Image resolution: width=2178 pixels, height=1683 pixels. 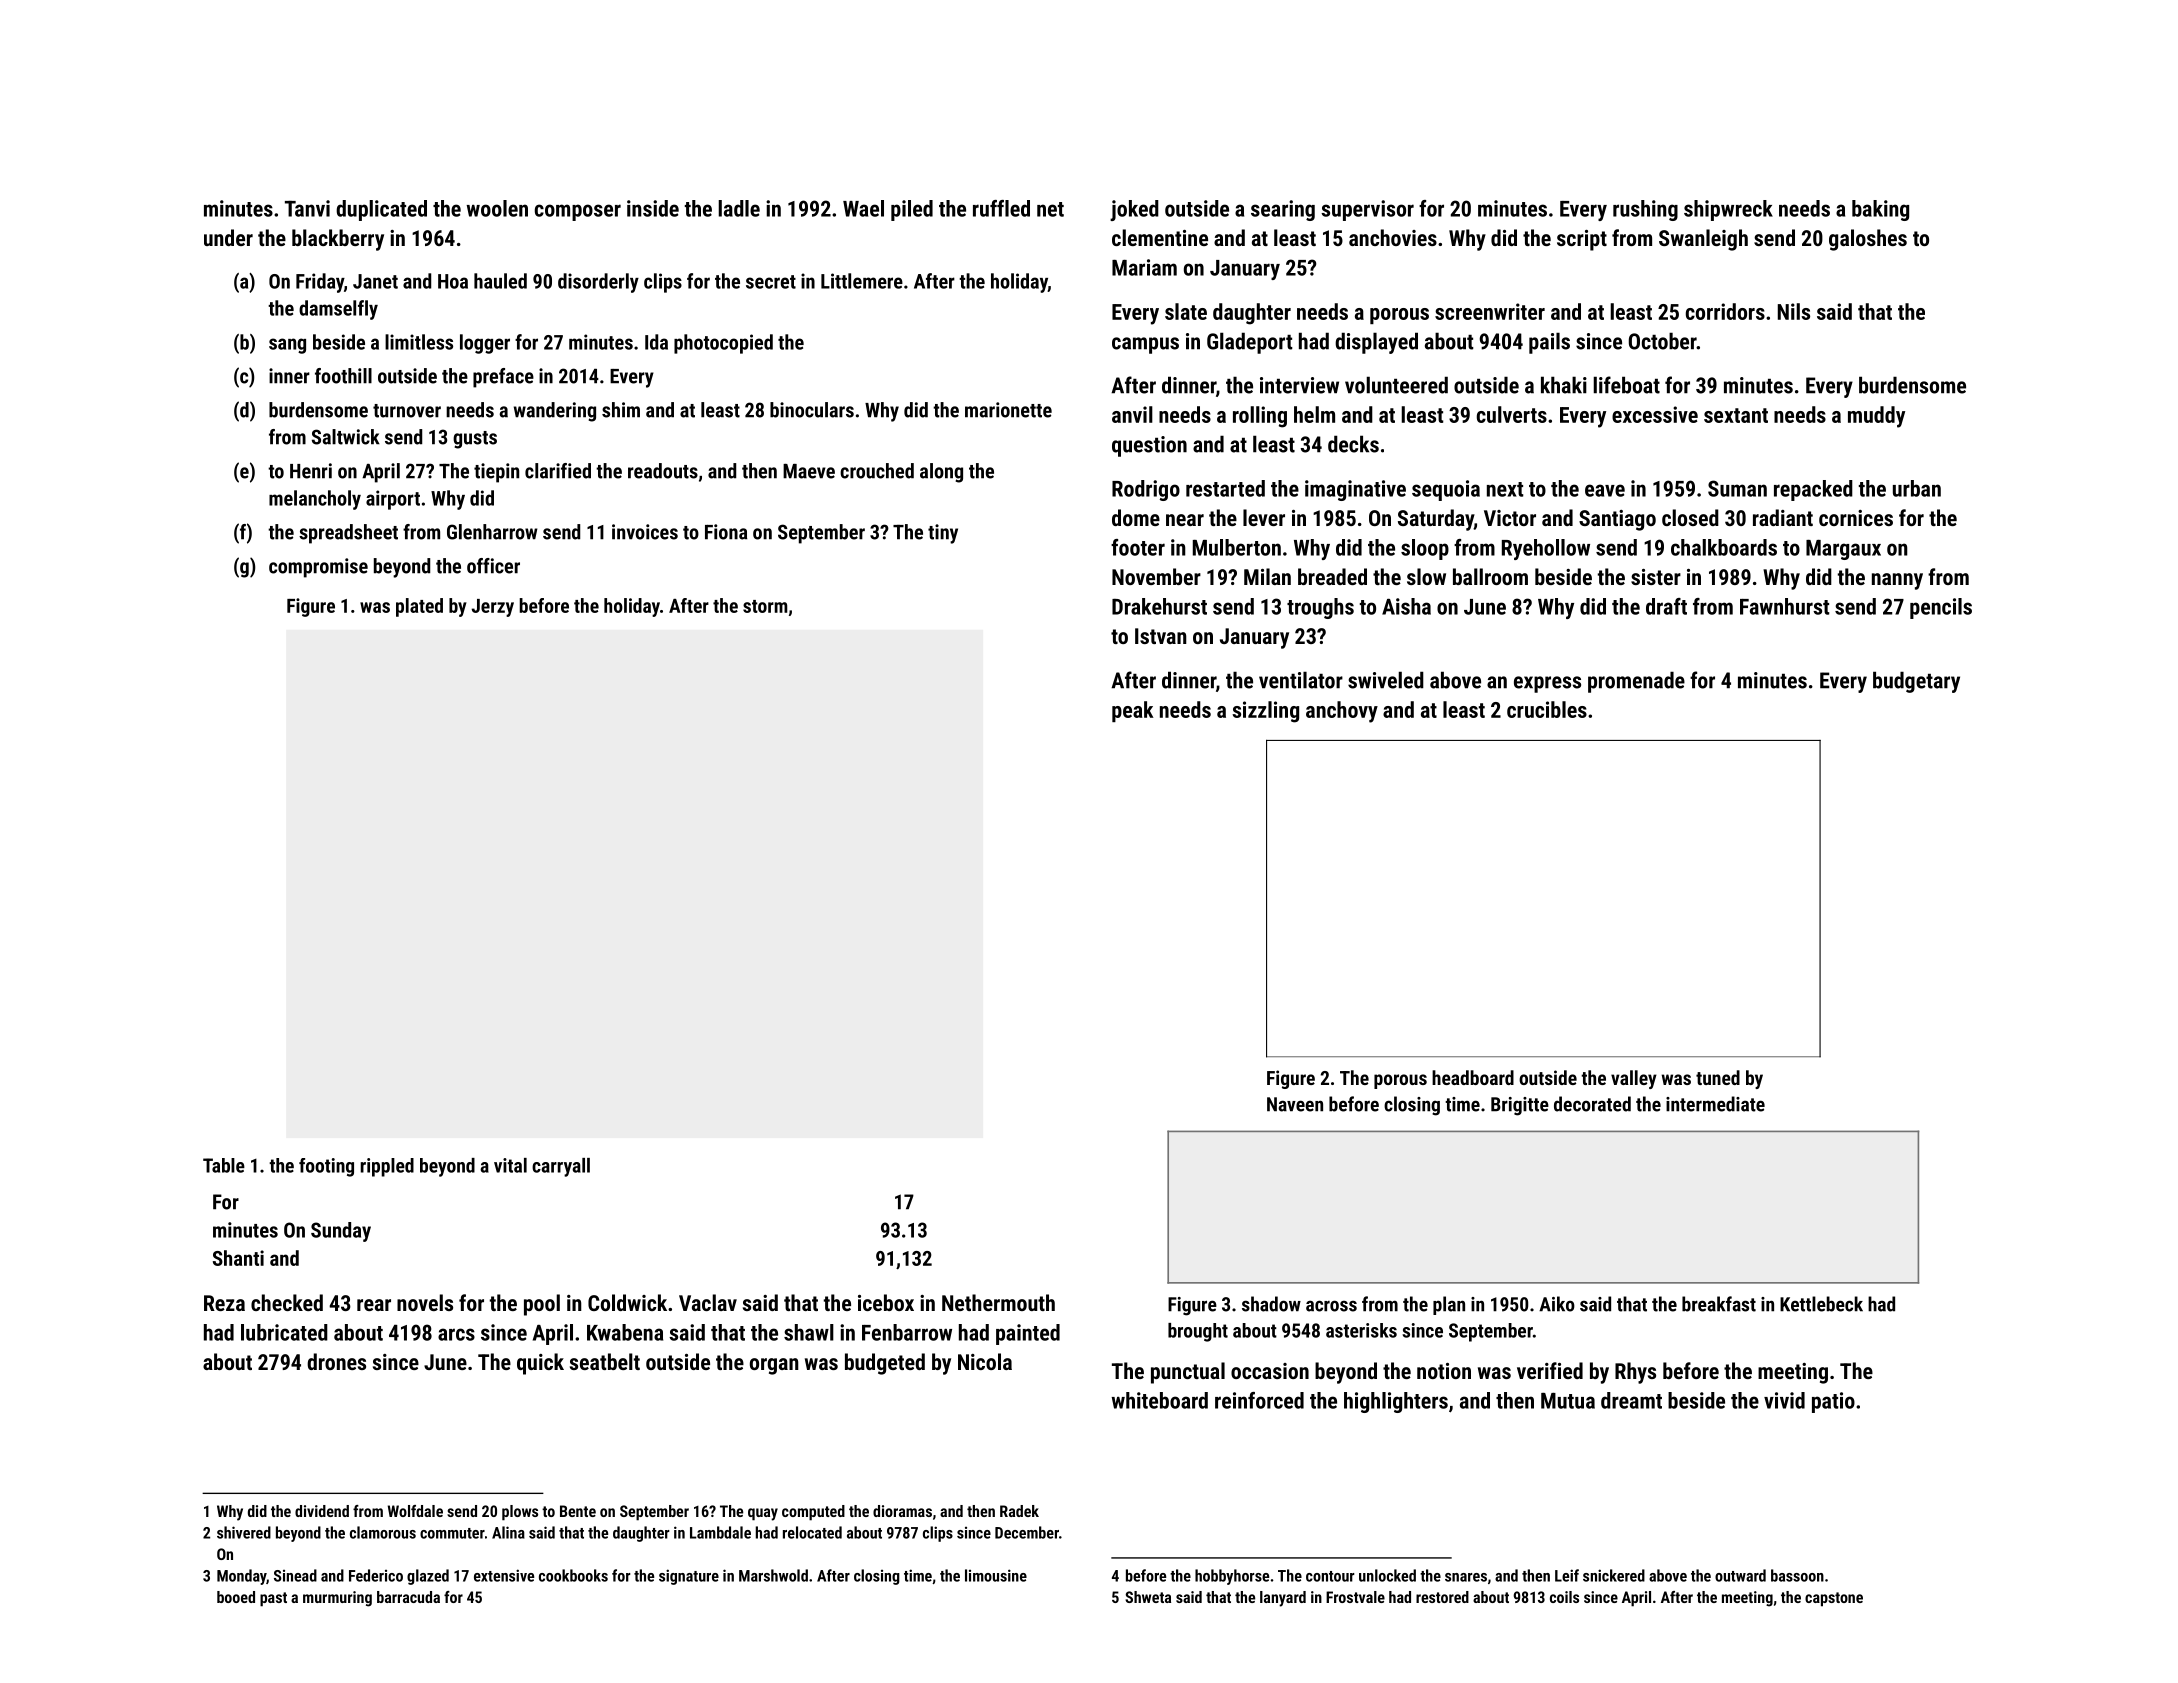 I want to click on Frostvale, so click(x=1355, y=1597).
